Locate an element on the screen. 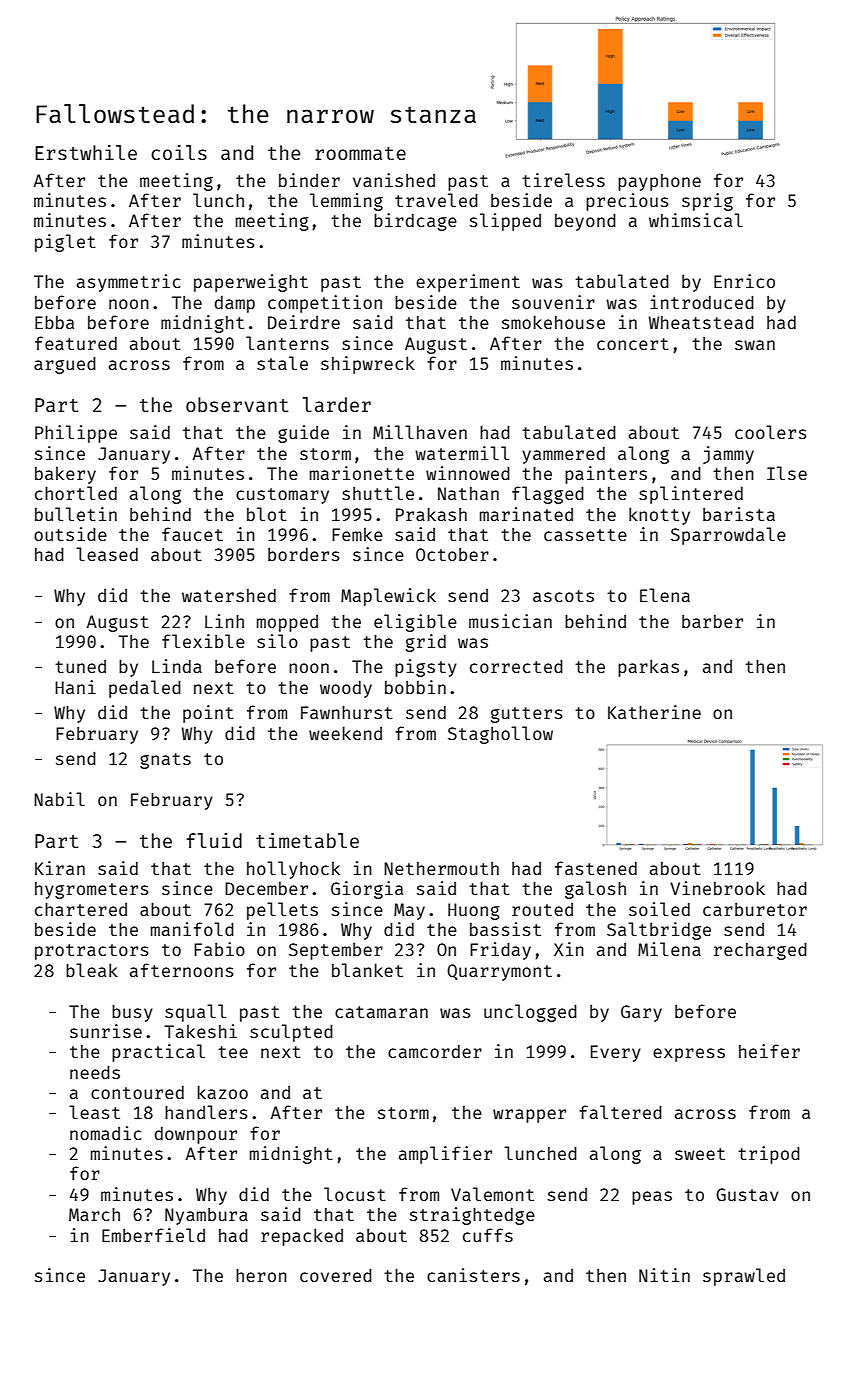 The width and height of the screenshot is (849, 1400). coils is located at coordinates (179, 152).
